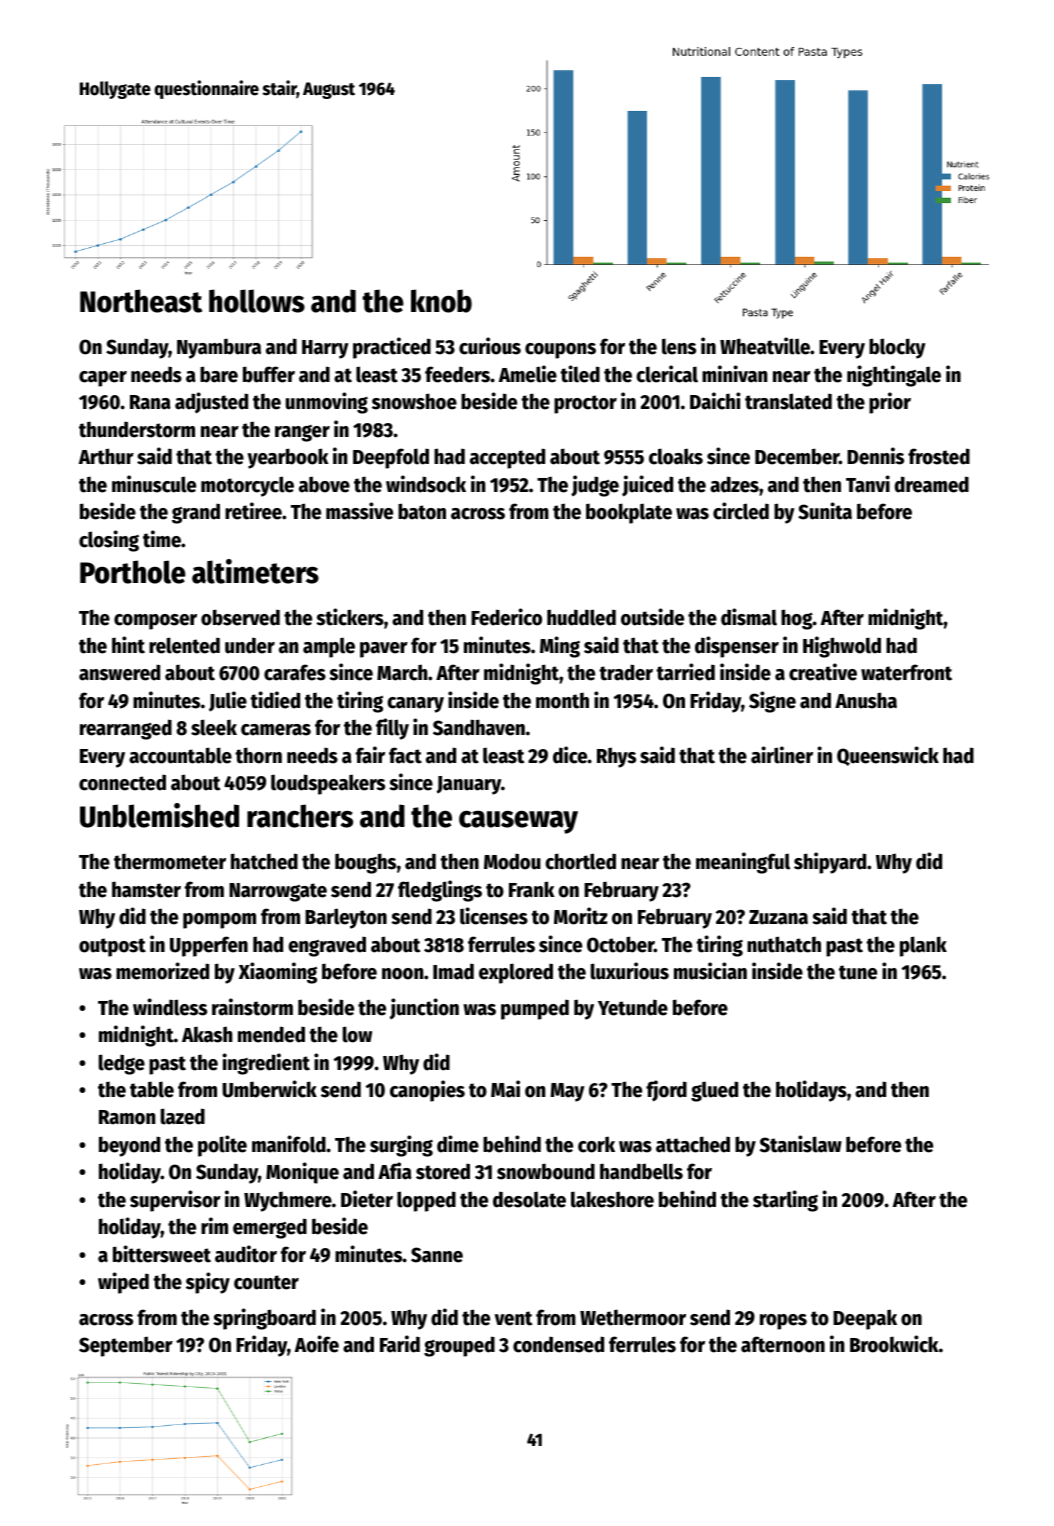 This document has width=1054, height=1526. I want to click on Brookwick, so click(894, 1344).
